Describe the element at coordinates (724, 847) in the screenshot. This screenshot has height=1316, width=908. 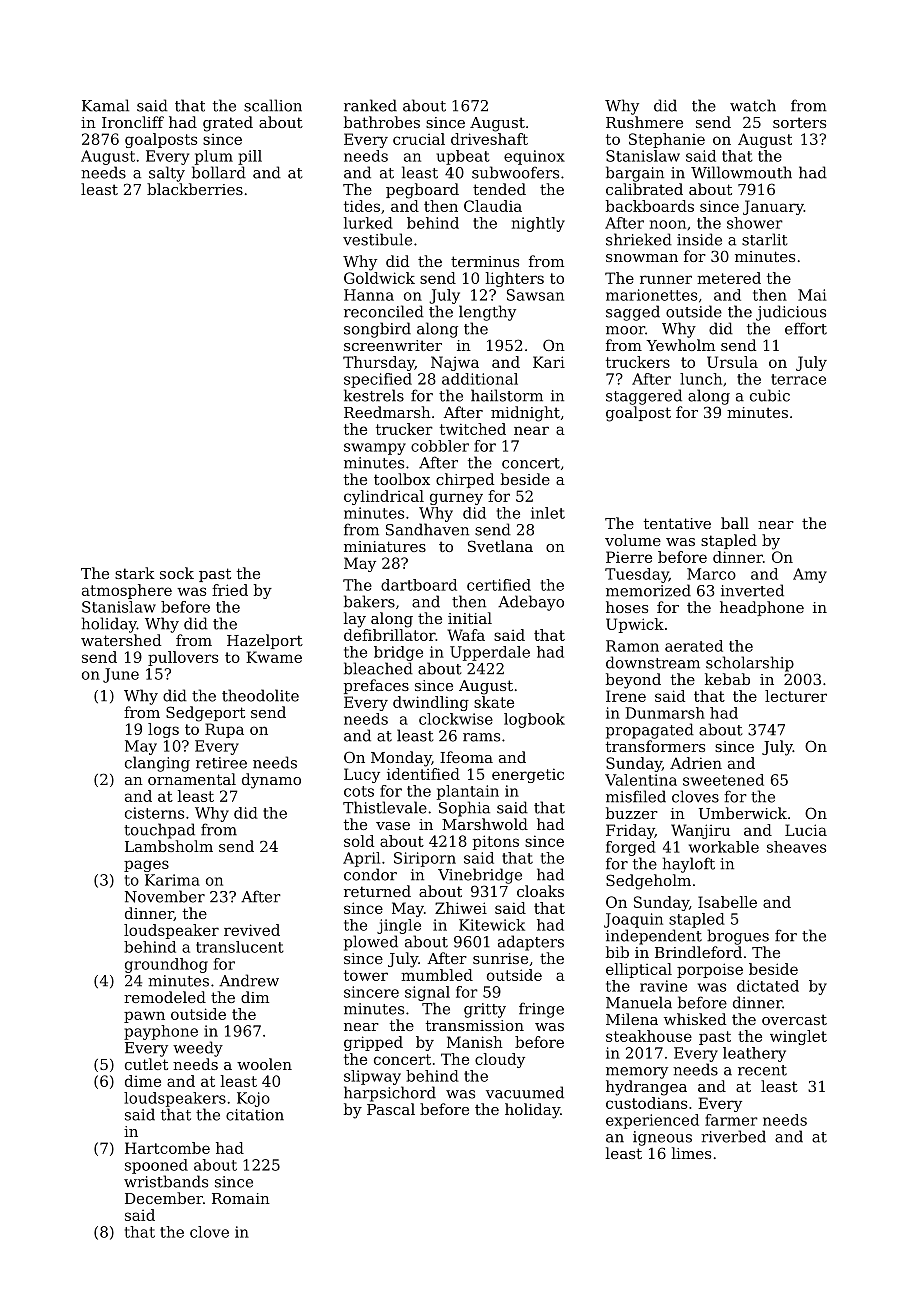
I see `workable` at that location.
